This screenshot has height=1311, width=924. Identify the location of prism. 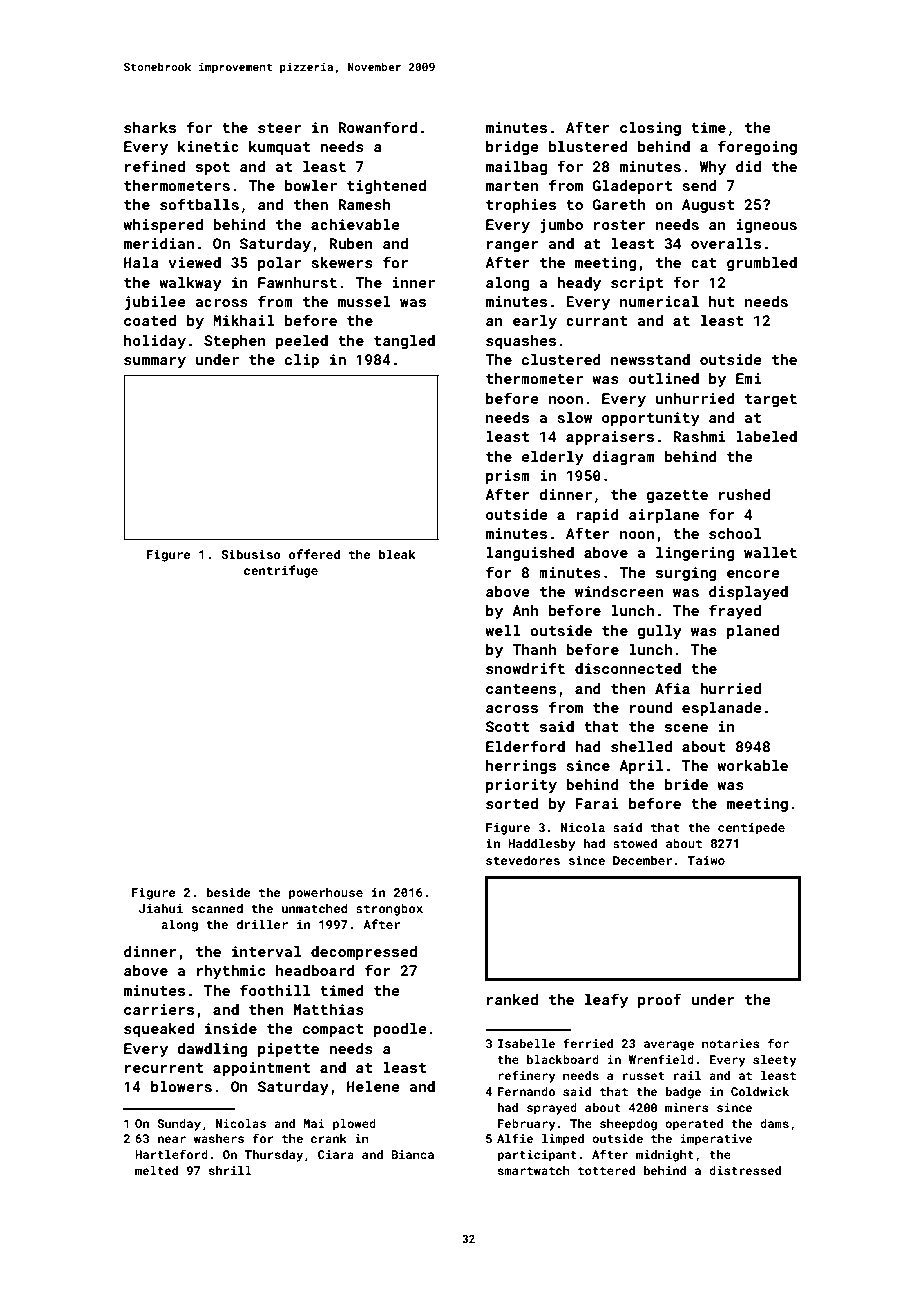
(508, 477).
